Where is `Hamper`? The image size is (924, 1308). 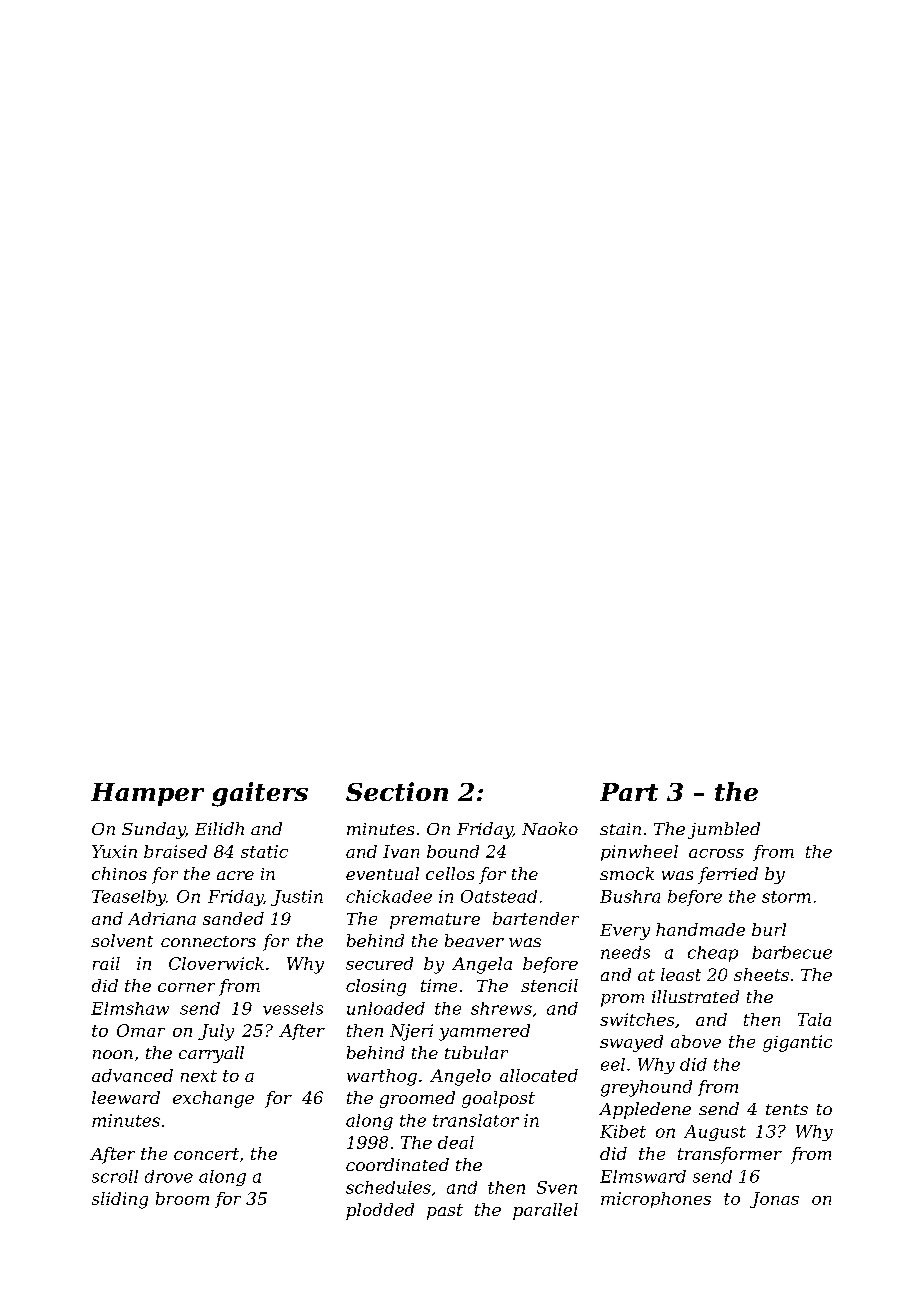 Hamper is located at coordinates (147, 794).
